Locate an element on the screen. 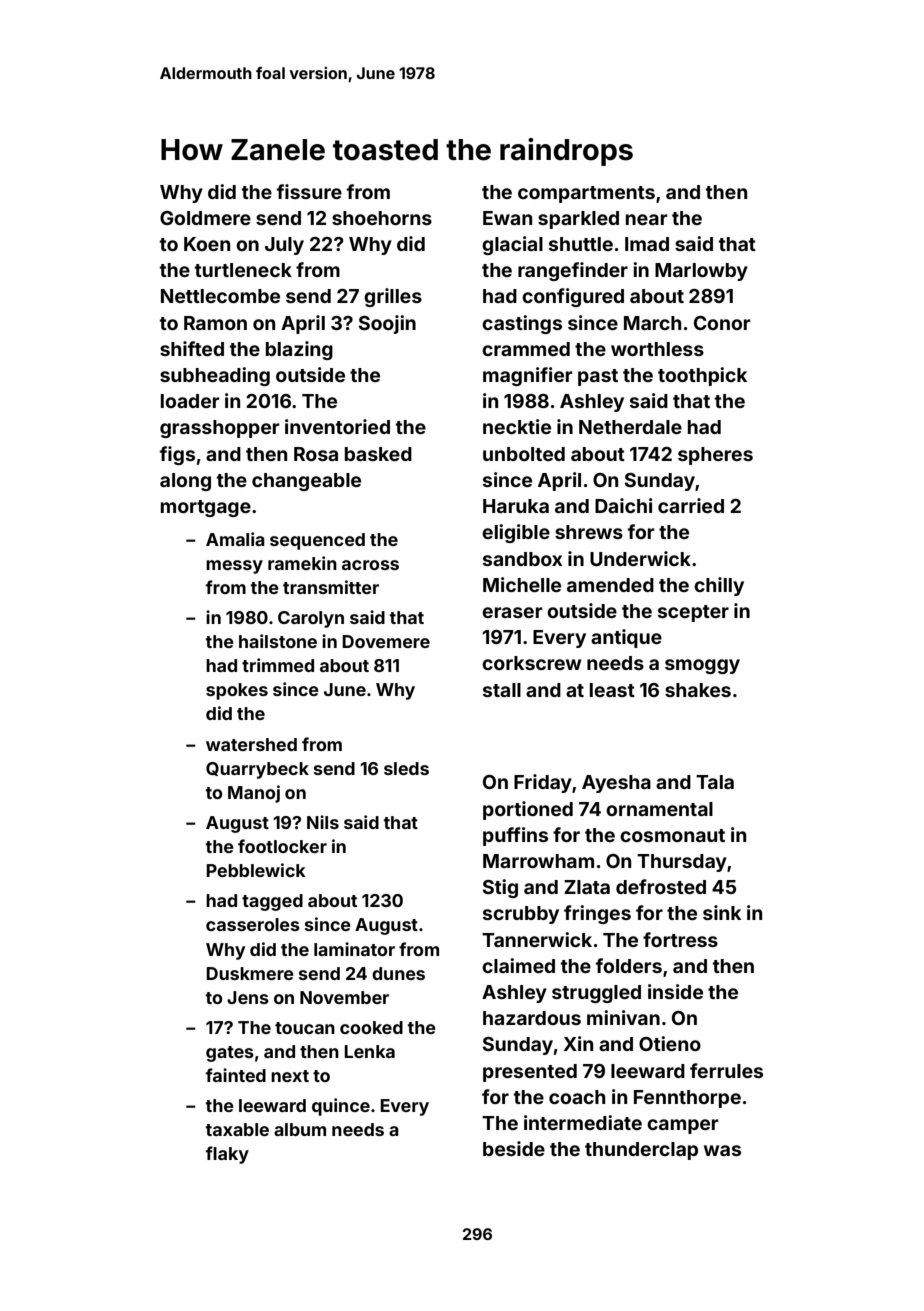 The image size is (924, 1311). watershed is located at coordinates (251, 744).
